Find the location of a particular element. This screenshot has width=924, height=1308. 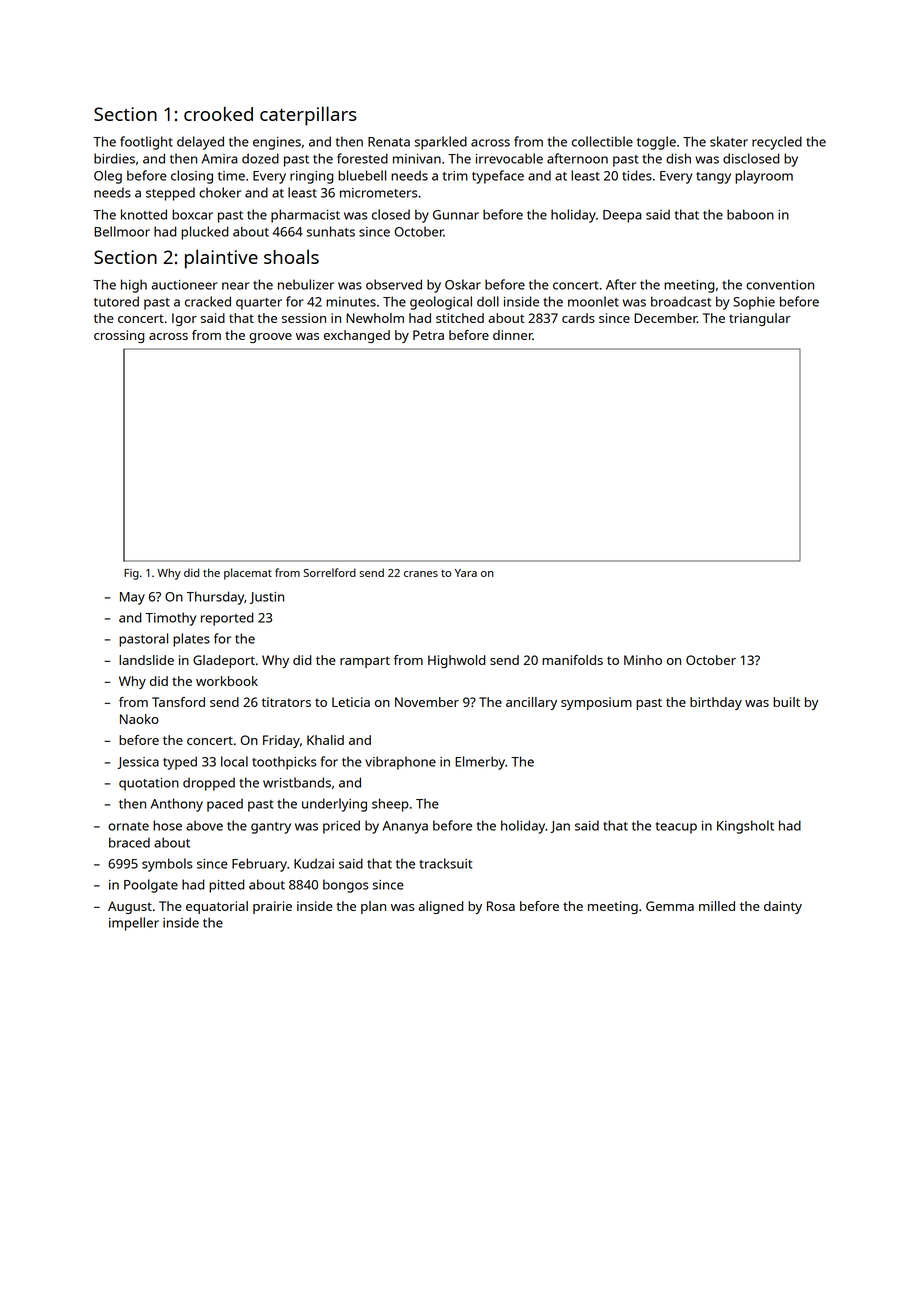

Fig is located at coordinates (131, 574).
